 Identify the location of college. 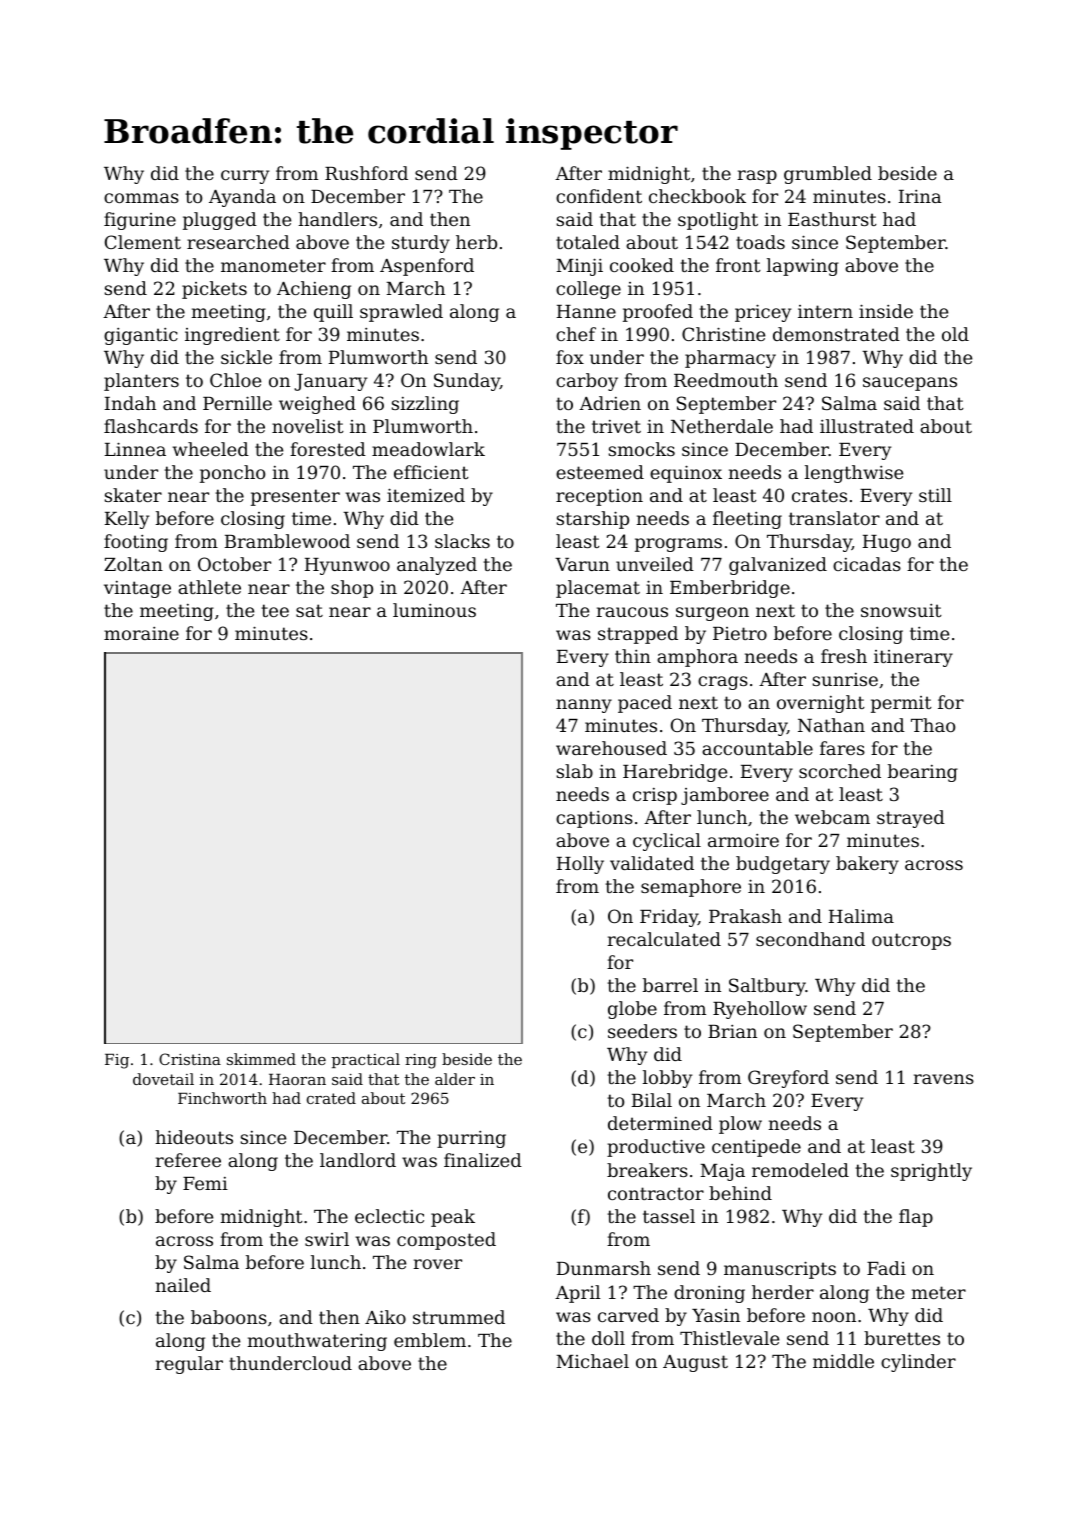
(588, 290).
